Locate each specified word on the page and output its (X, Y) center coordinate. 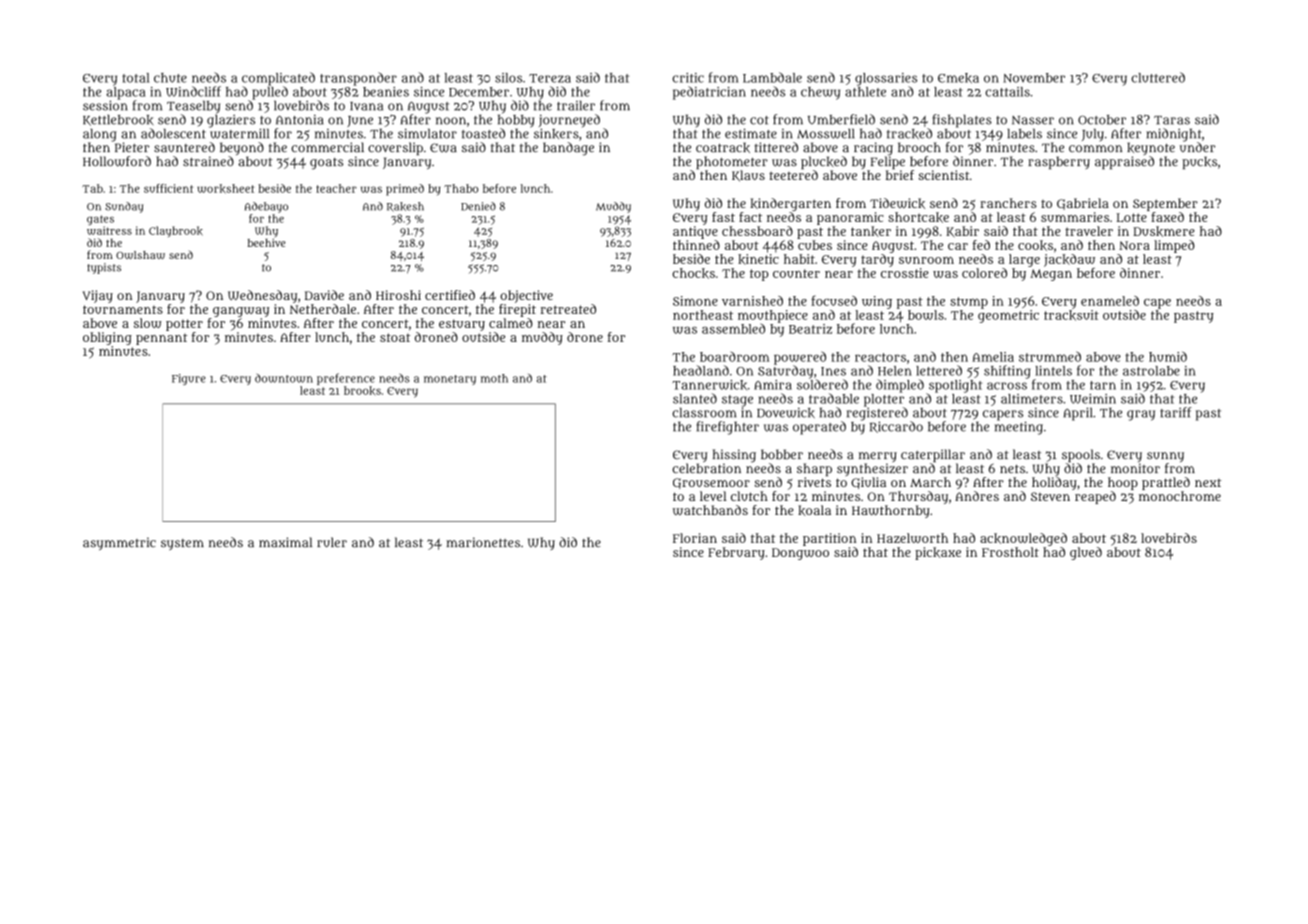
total (136, 78)
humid (1168, 356)
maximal (285, 542)
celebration (706, 468)
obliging (107, 338)
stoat (395, 337)
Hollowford (117, 161)
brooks (362, 391)
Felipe (888, 162)
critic (688, 78)
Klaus (748, 176)
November (1034, 78)
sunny (1165, 457)
